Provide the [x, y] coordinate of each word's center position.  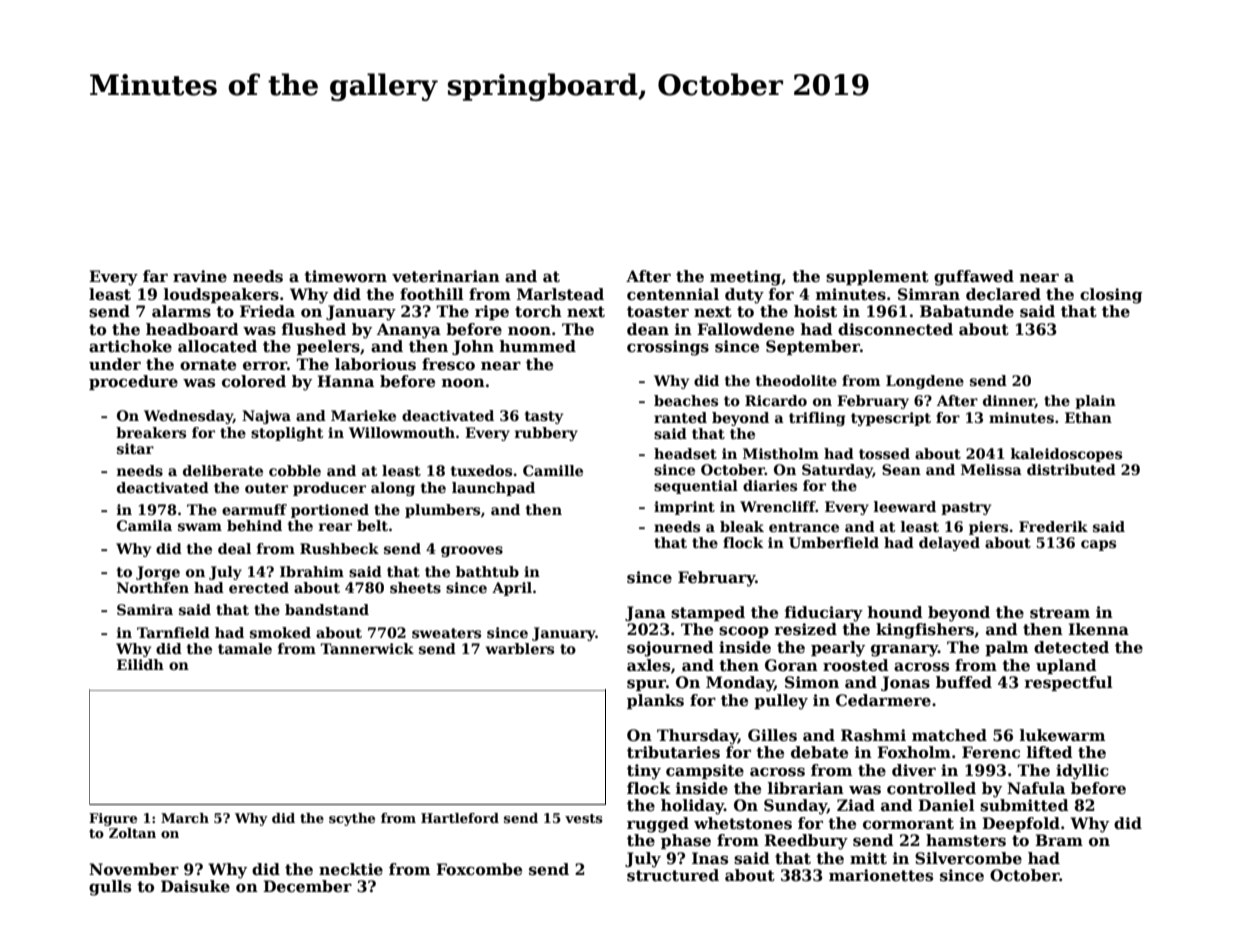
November [134, 869]
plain [1095, 402]
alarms [181, 311]
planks [655, 701]
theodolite [796, 380]
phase [686, 841]
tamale [245, 648]
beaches [686, 400]
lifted [1050, 752]
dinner [1009, 401]
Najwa [266, 417]
